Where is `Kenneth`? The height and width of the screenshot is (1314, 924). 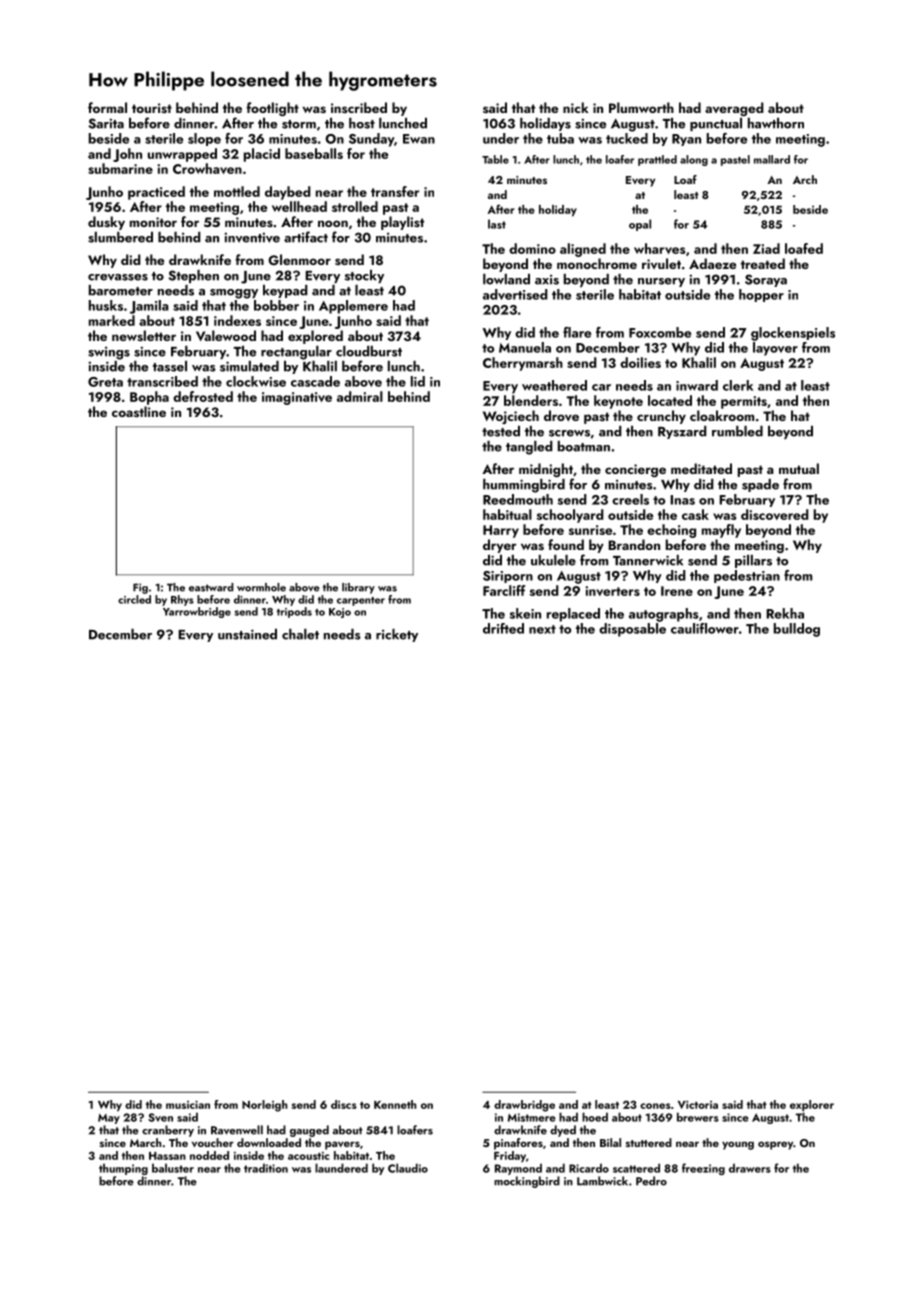 Kenneth is located at coordinates (395, 1104).
